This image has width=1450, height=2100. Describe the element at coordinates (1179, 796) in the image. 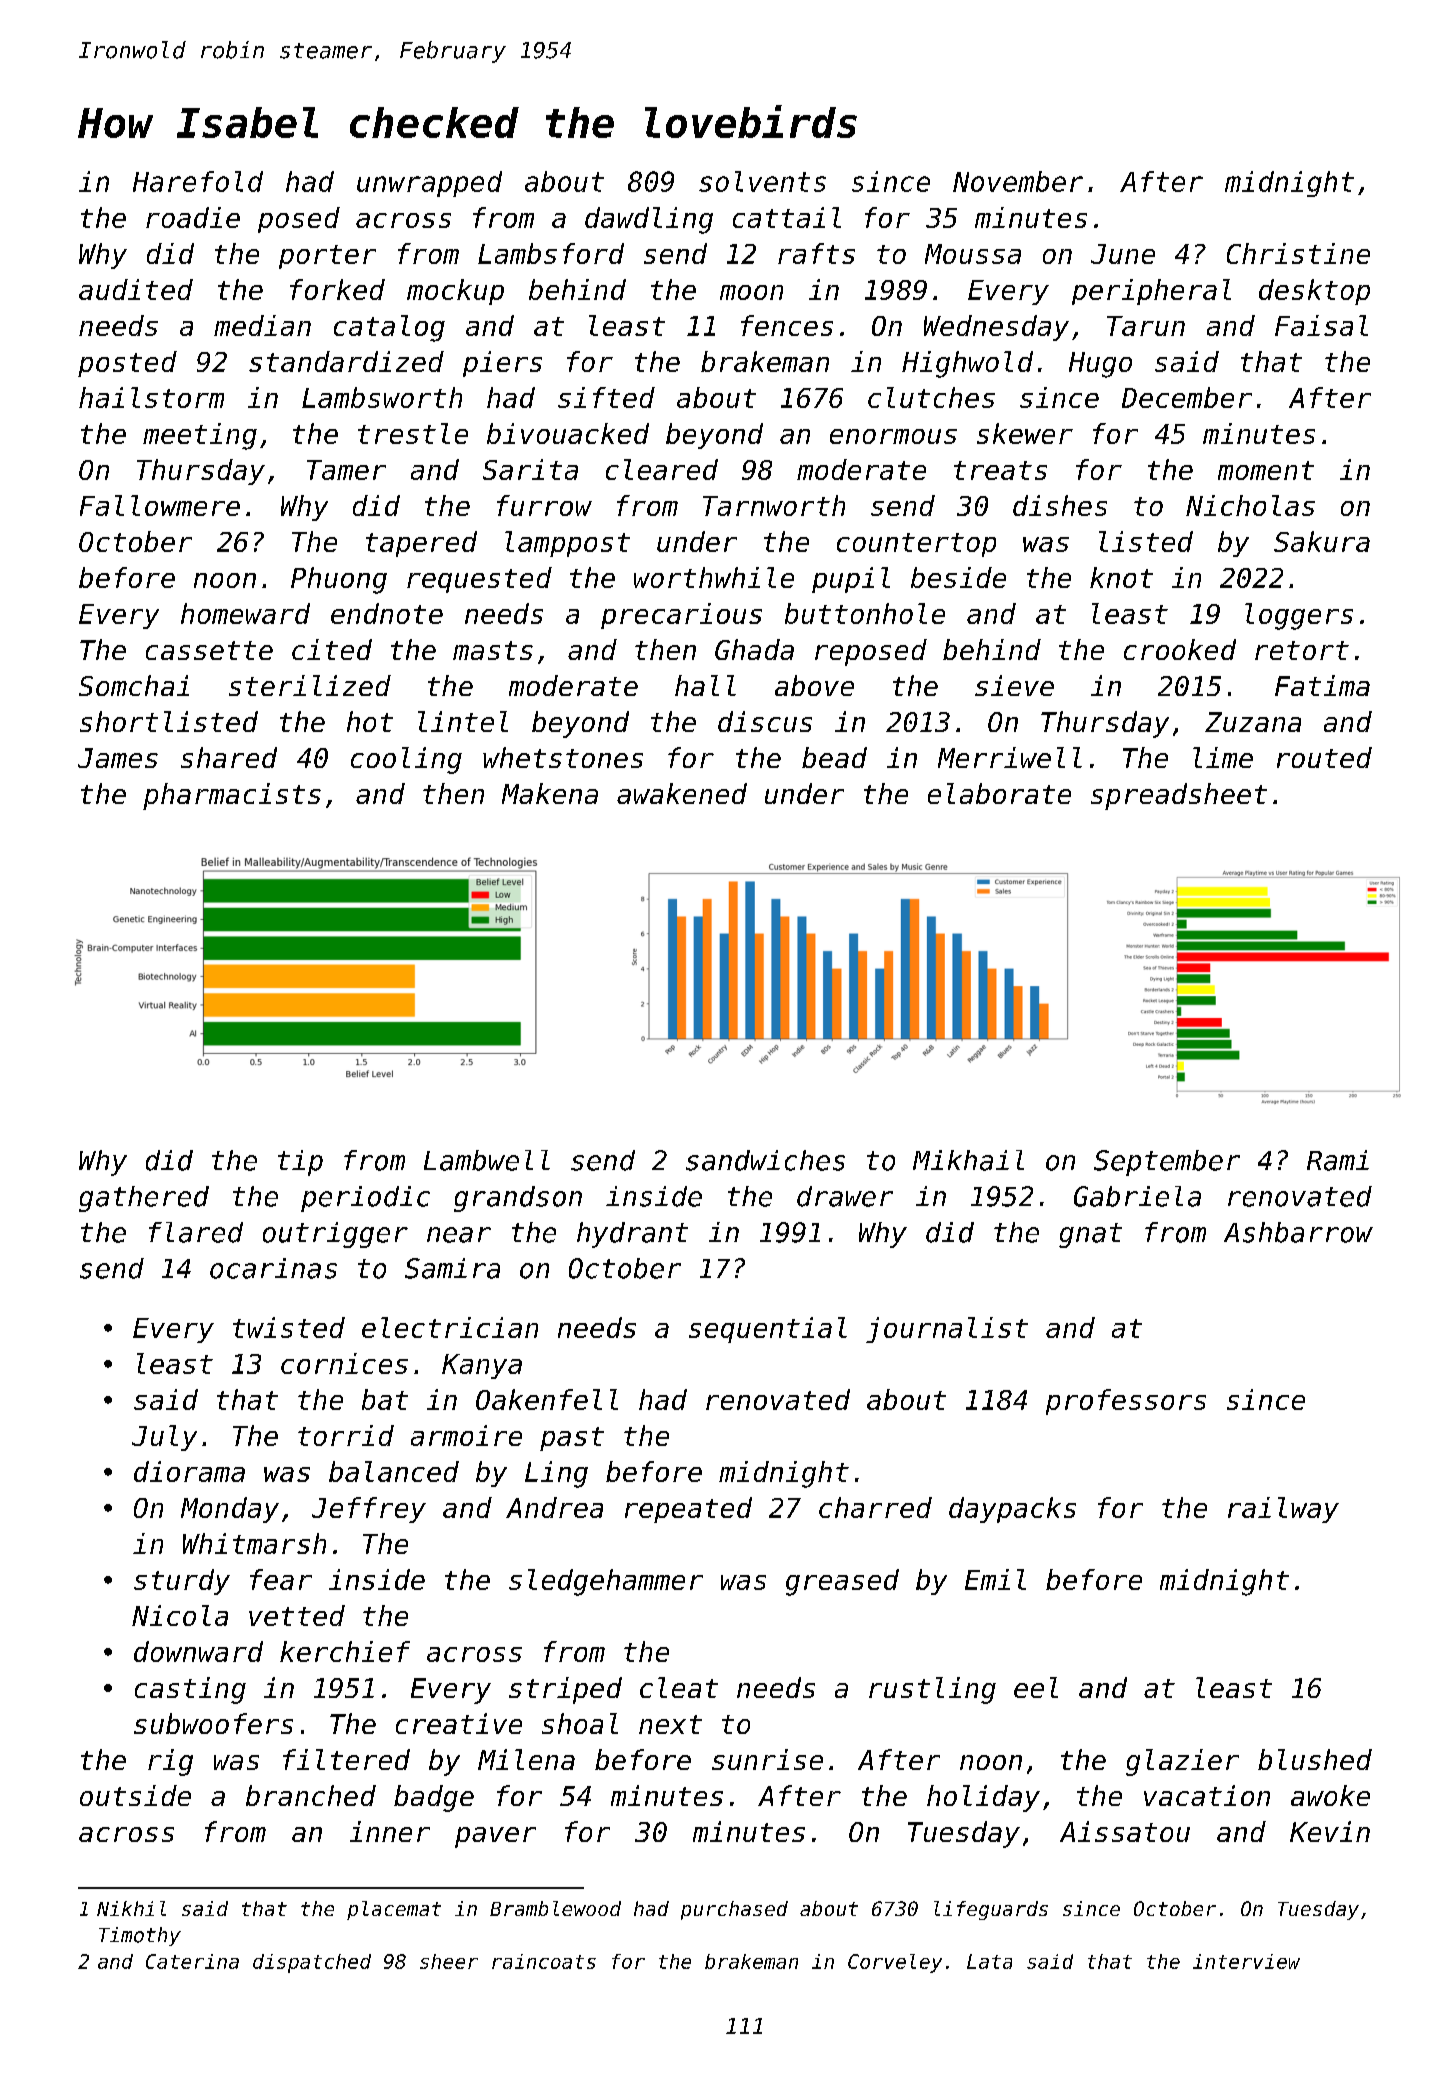

I see `spreadsheet` at that location.
